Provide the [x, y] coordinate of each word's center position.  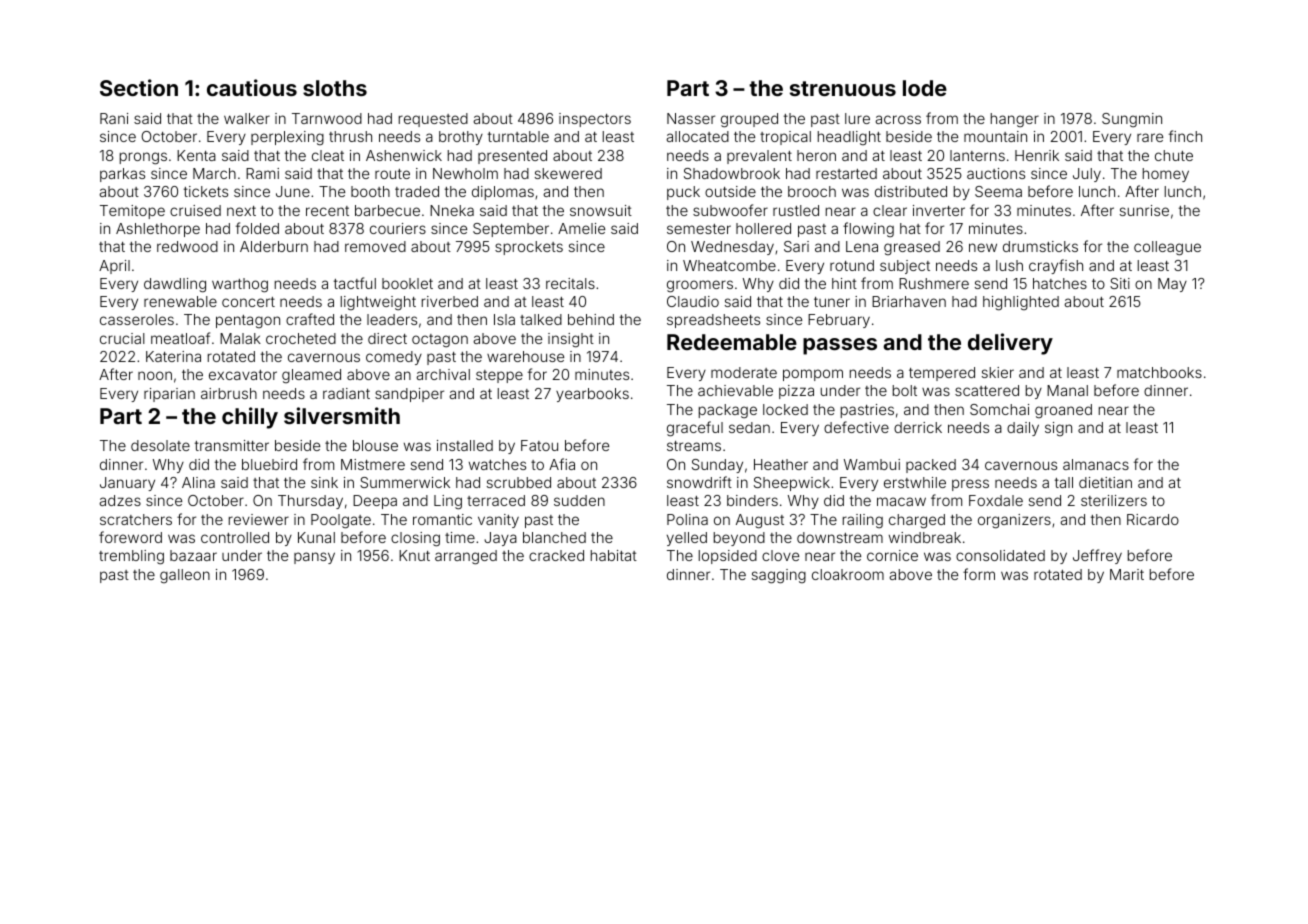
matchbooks [1159, 372]
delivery [1010, 344]
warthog [240, 285]
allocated [697, 136]
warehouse [525, 356]
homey [1166, 175]
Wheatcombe [729, 265]
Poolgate [341, 521]
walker [247, 118]
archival [443, 374]
